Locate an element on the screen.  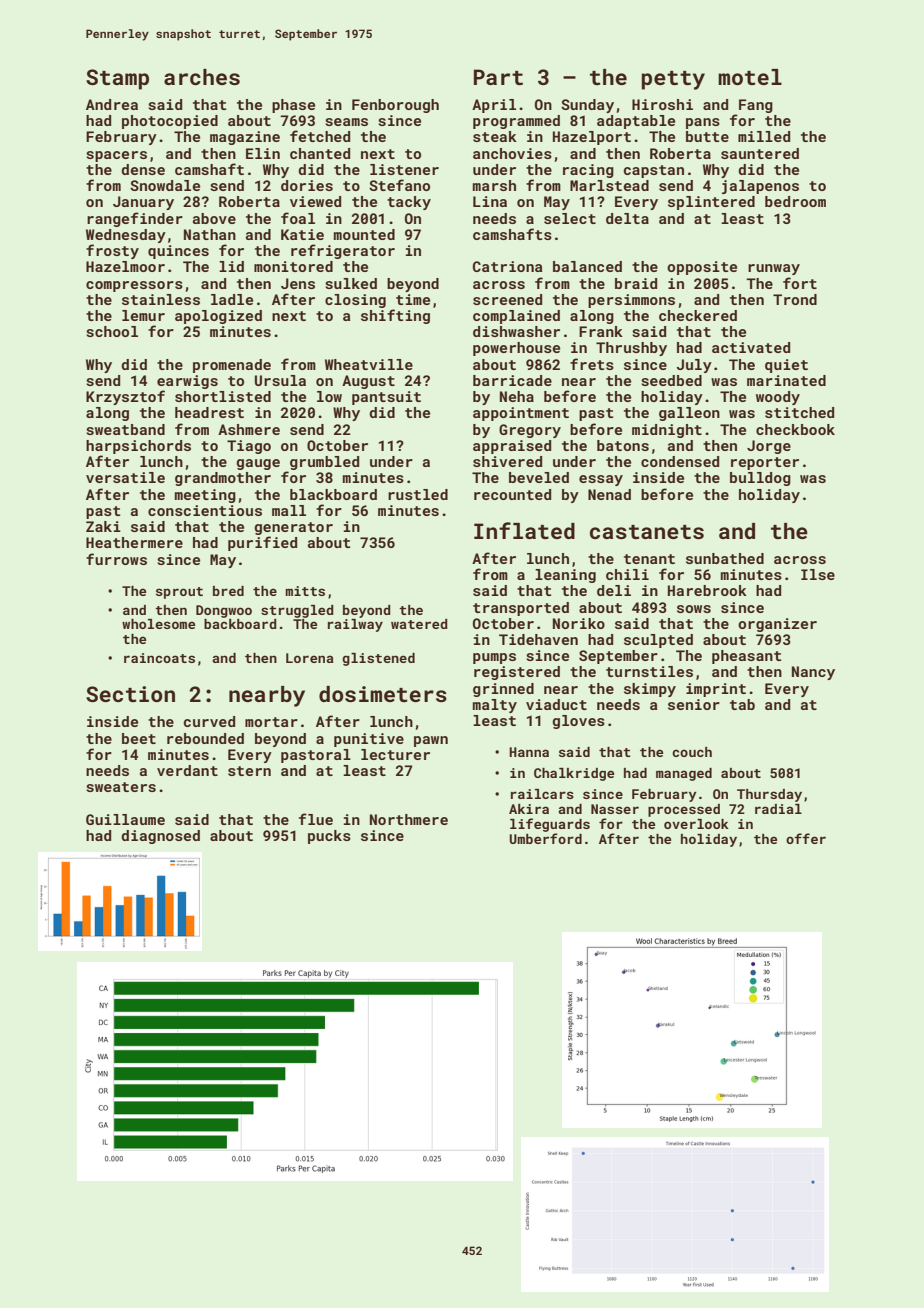
Stamp is located at coordinates (117, 79).
